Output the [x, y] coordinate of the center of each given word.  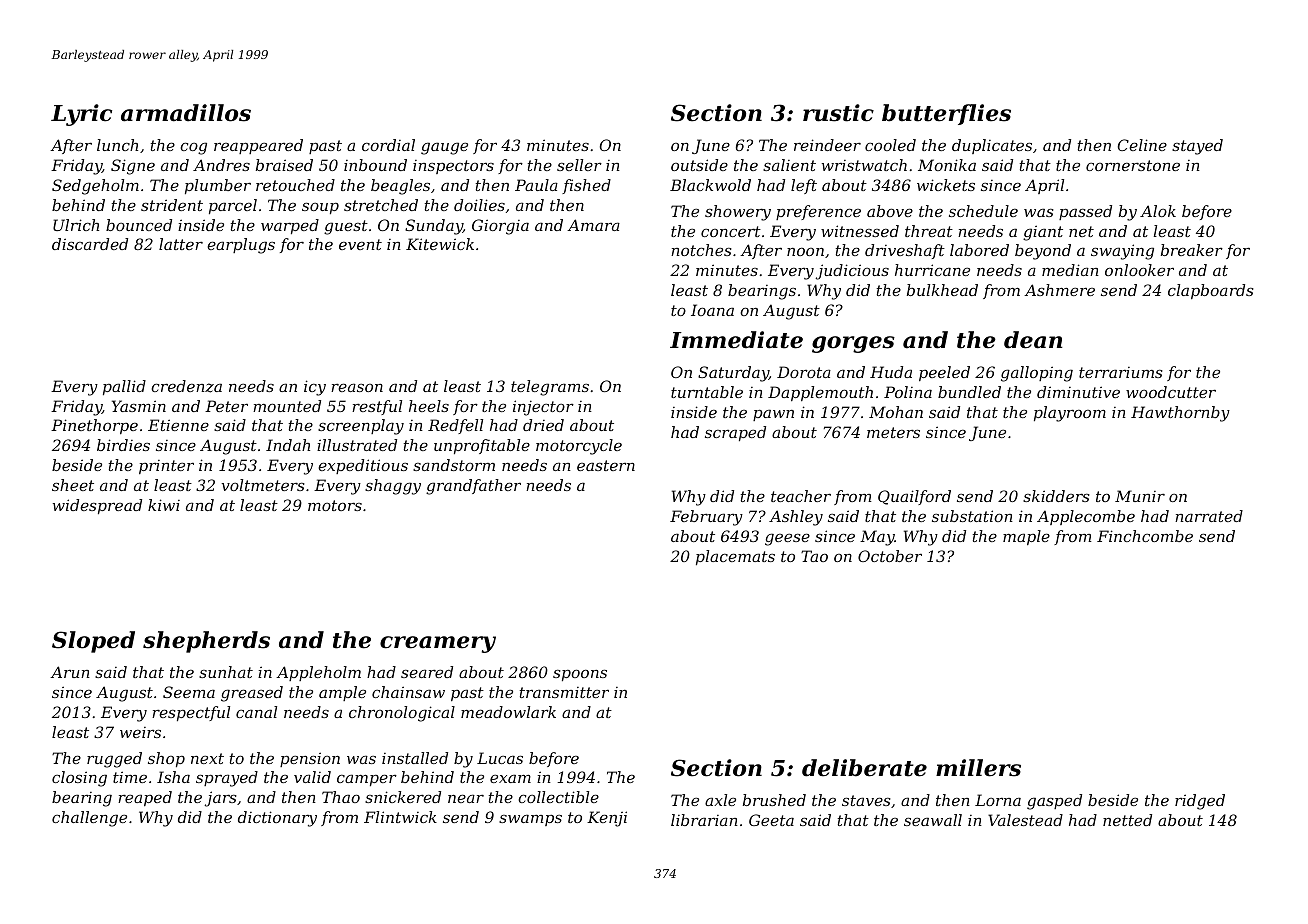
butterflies [946, 114]
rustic [838, 113]
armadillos [186, 113]
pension [310, 759]
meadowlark [508, 712]
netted [1127, 820]
